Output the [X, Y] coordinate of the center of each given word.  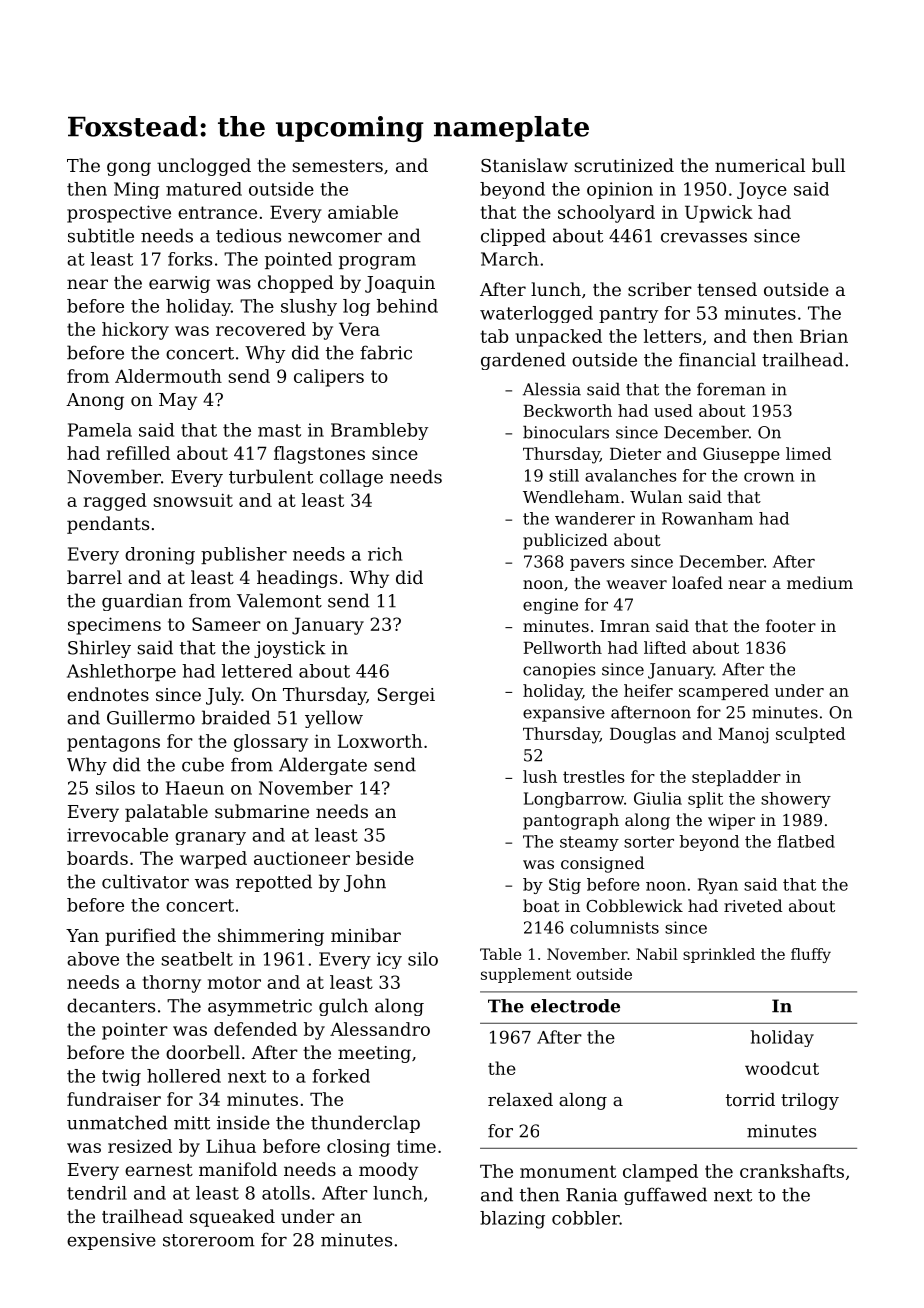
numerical [760, 165]
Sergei [406, 696]
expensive [111, 1241]
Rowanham [707, 518]
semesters [337, 166]
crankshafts [792, 1171]
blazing [512, 1220]
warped [213, 860]
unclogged [204, 167]
